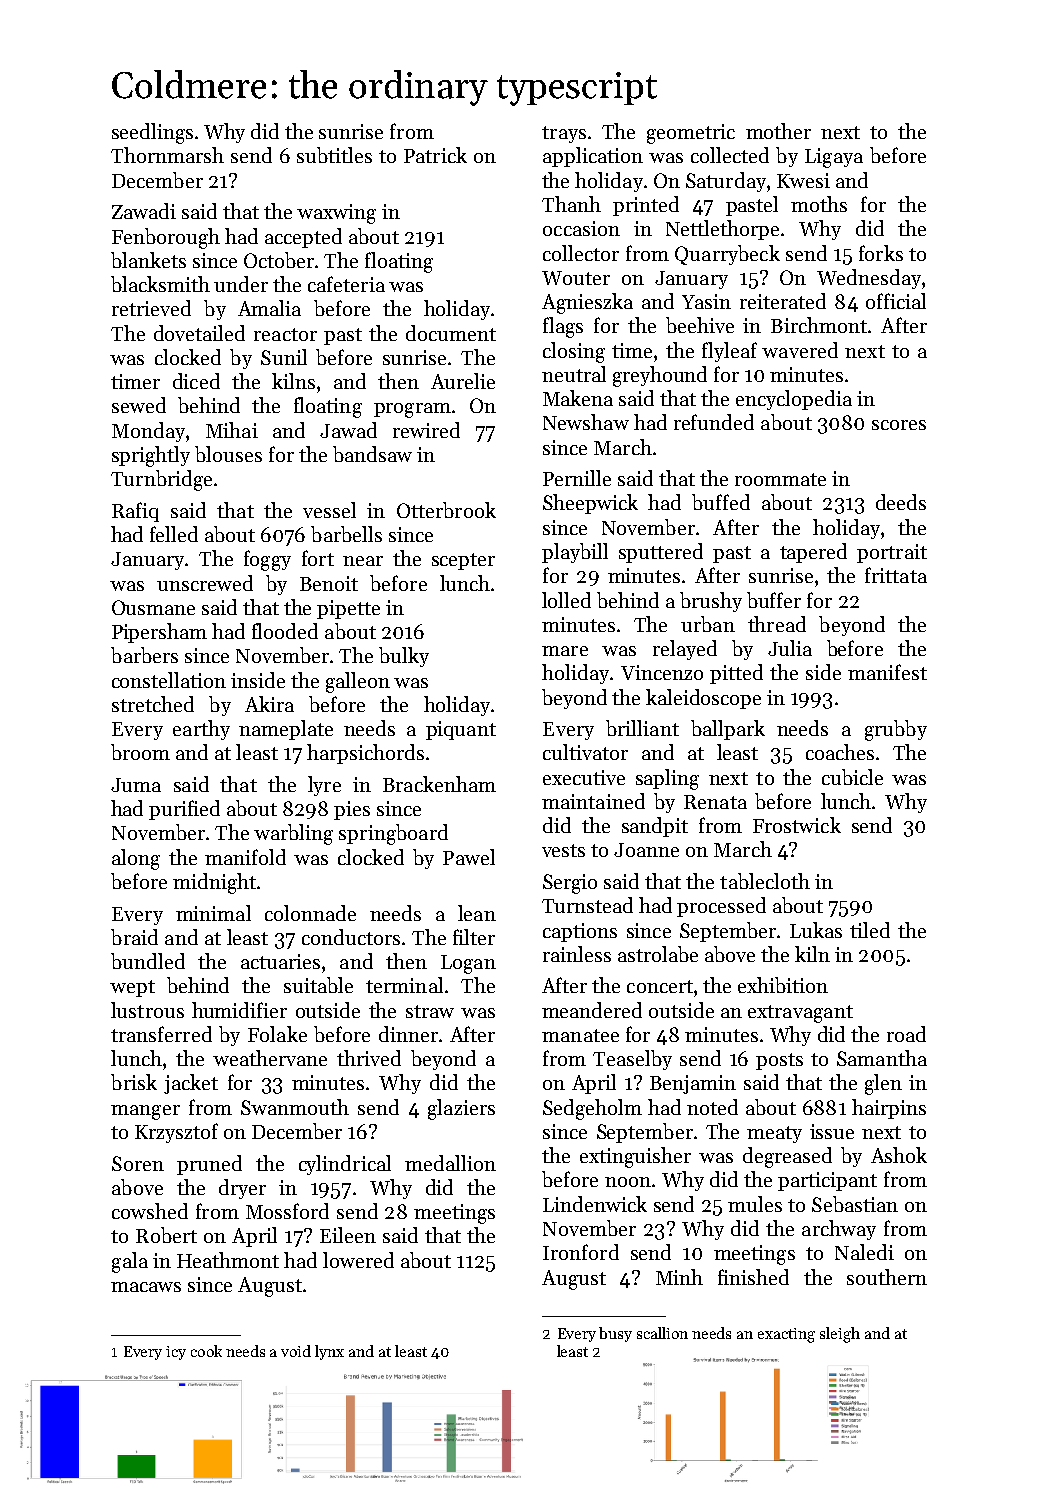 Image resolution: width=1038 pixels, height=1504 pixels. Describe the element at coordinates (310, 913) in the page. I see `colonnade` at that location.
